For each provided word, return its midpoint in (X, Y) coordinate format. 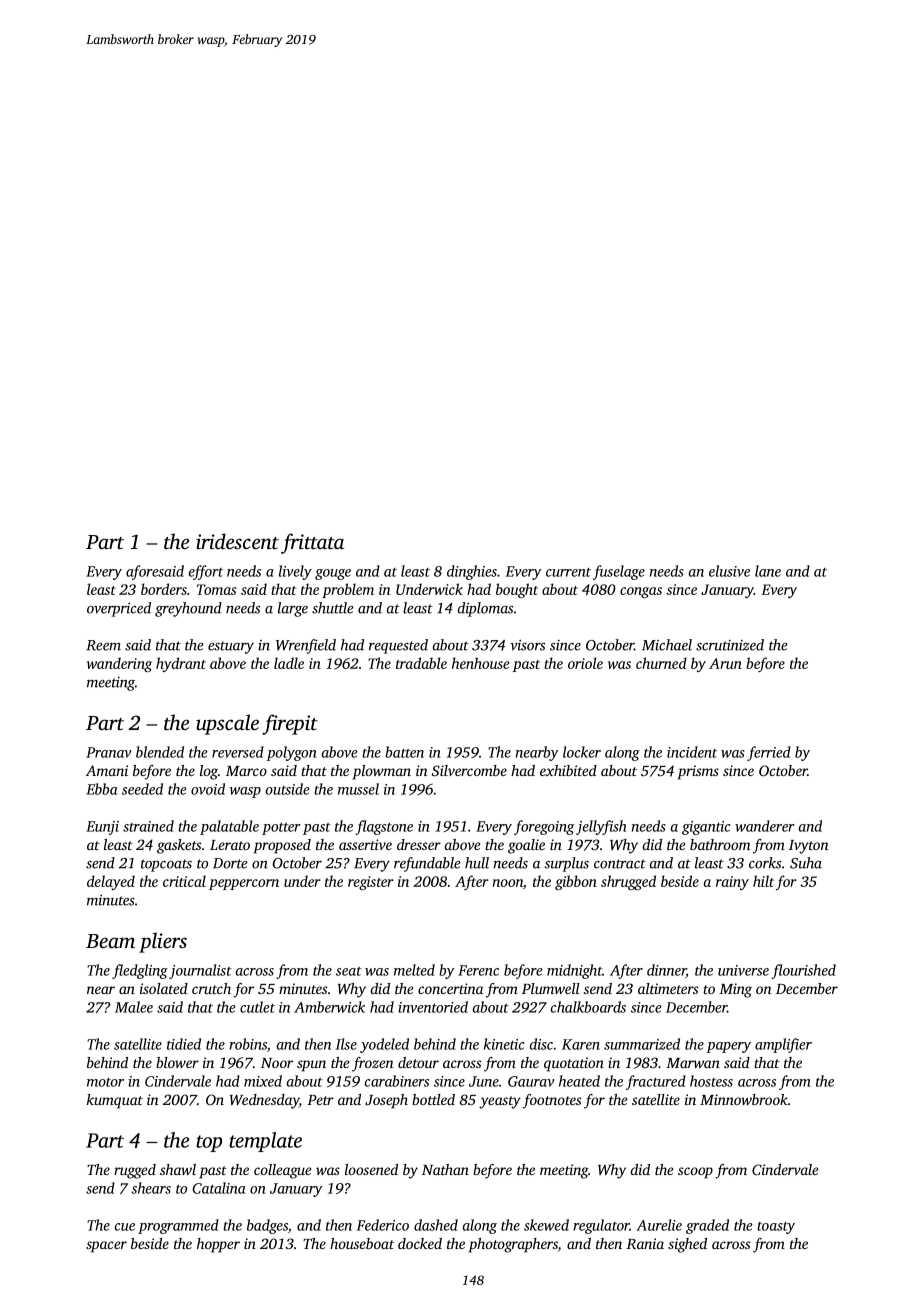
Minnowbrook (744, 1099)
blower (177, 1062)
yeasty (500, 1102)
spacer (106, 1247)
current (568, 572)
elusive (729, 571)
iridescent (237, 541)
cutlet (257, 1007)
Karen (581, 1044)
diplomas (485, 609)
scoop (695, 1173)
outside (287, 789)
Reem (103, 645)
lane (768, 571)
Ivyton (809, 847)
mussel (358, 789)
